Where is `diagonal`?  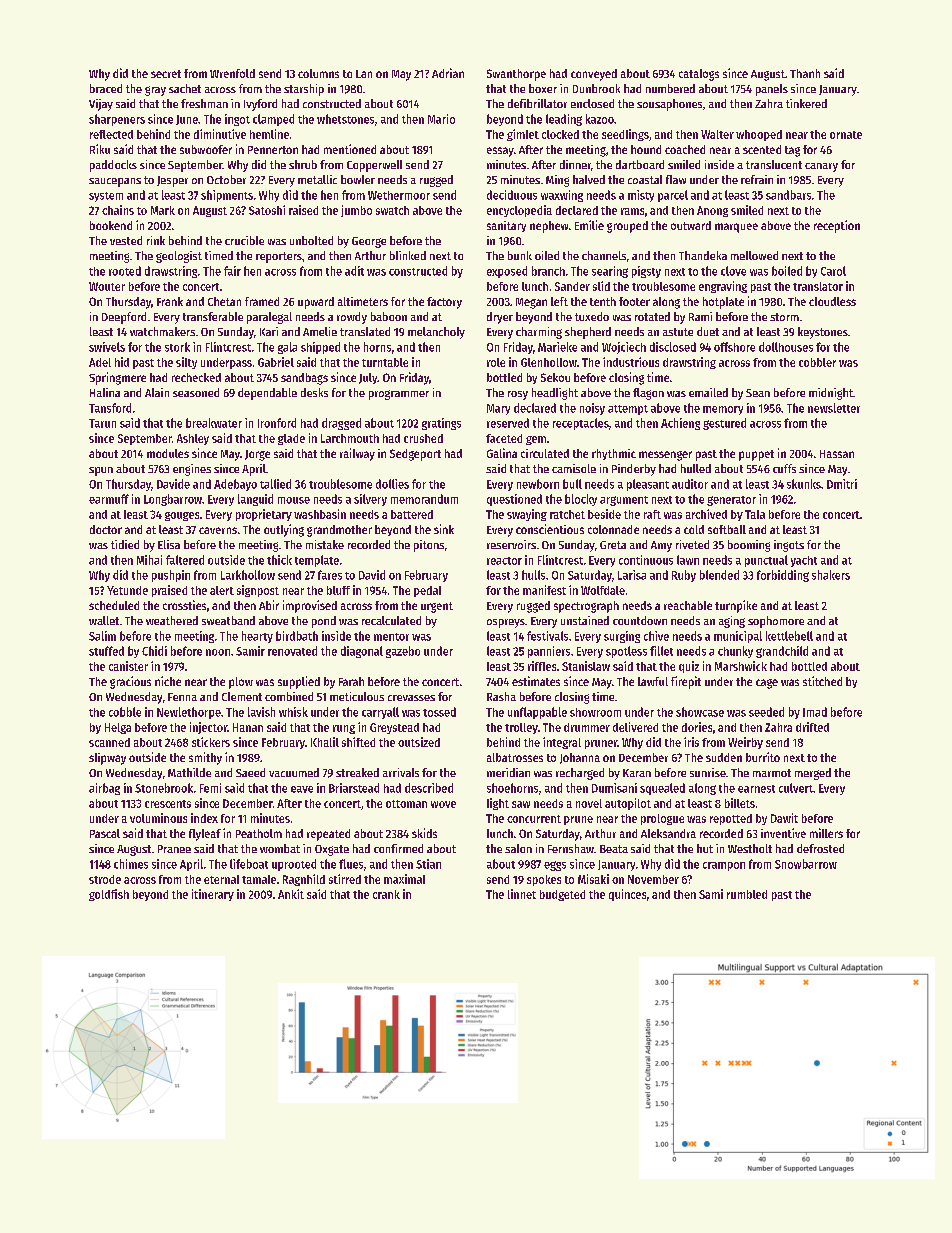
diagonal is located at coordinates (362, 652).
